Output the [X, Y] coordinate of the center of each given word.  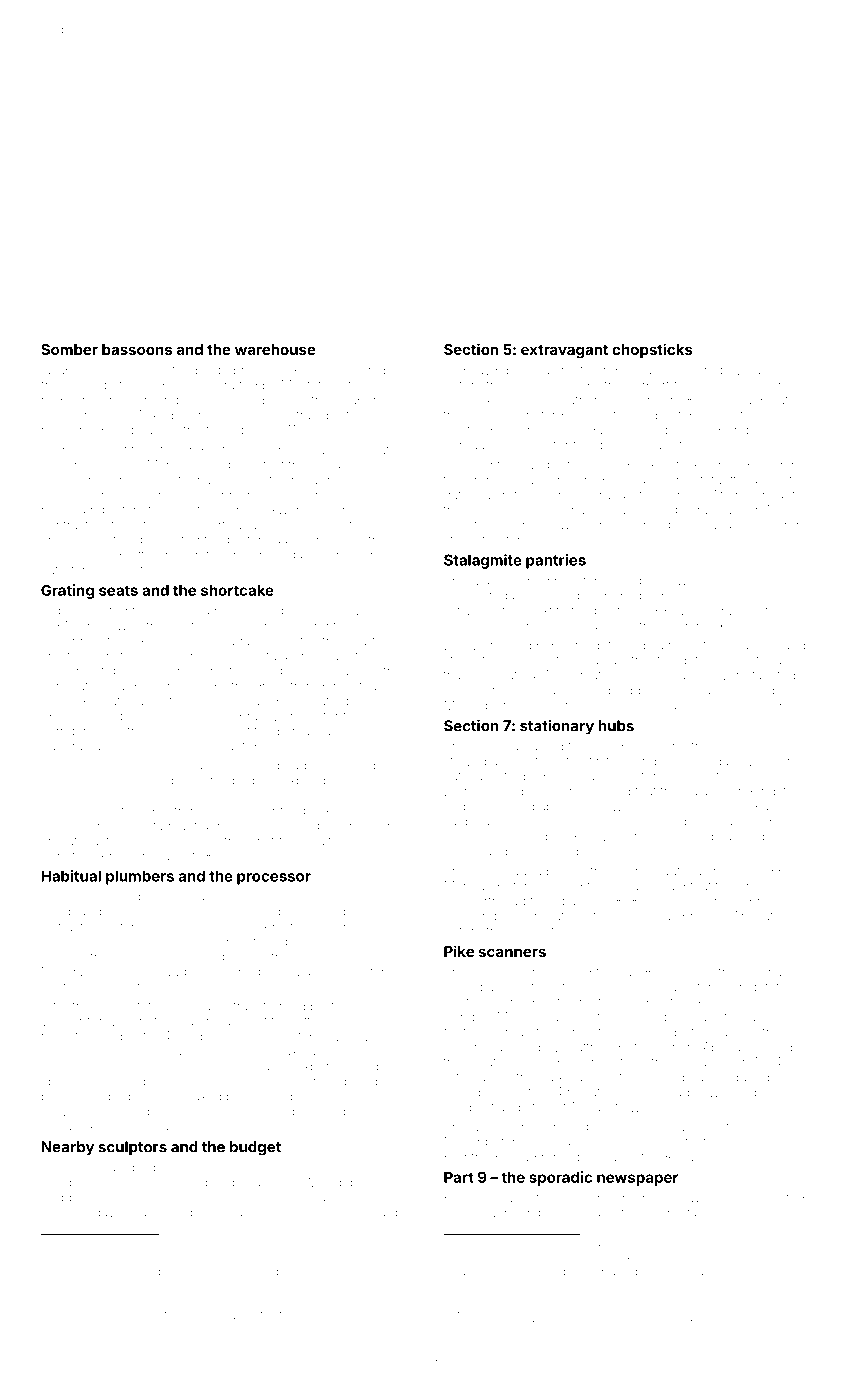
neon [365, 1007]
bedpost [132, 1098]
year [350, 612]
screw [105, 371]
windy [754, 838]
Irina [586, 660]
